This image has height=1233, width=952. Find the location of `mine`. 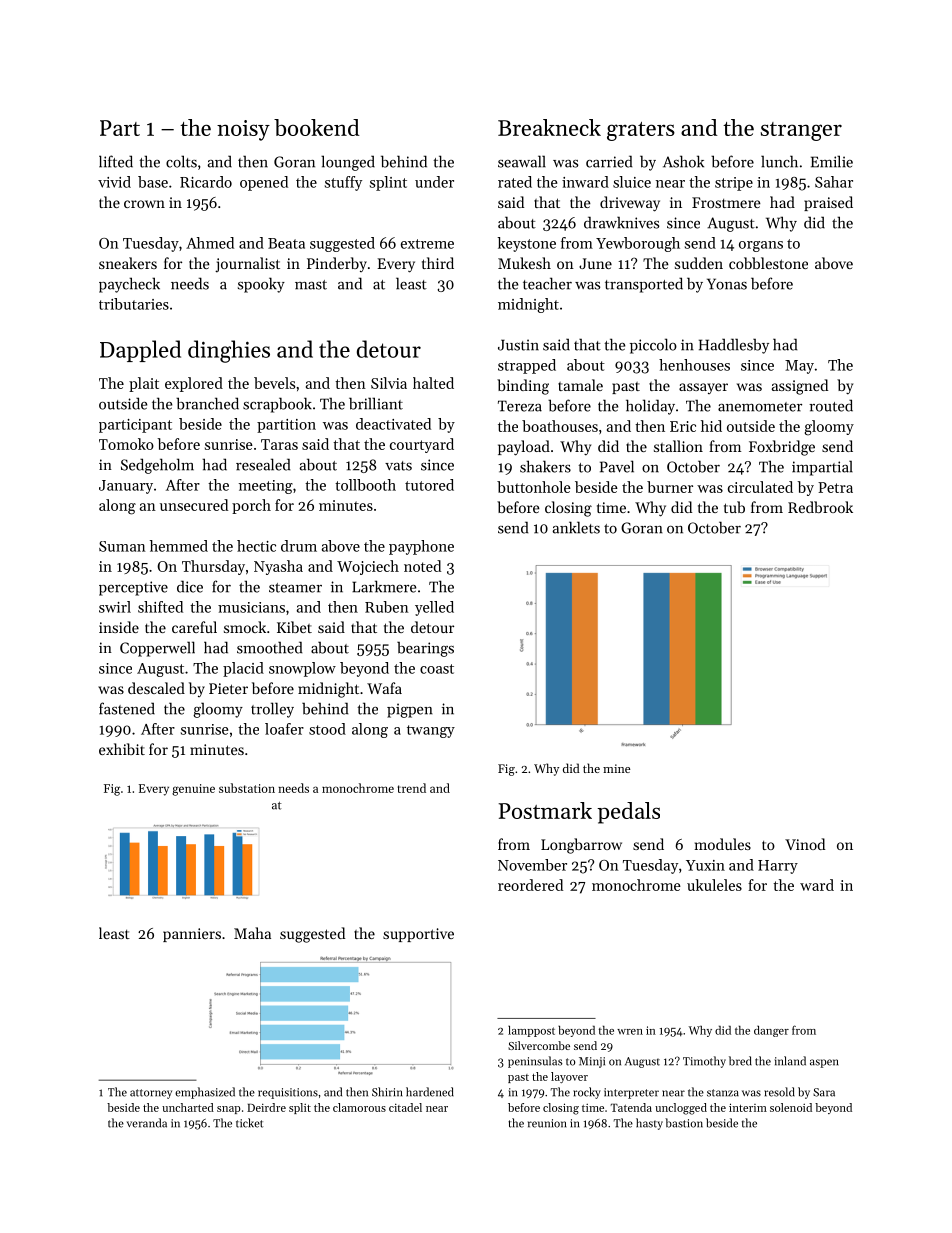

mine is located at coordinates (616, 768).
